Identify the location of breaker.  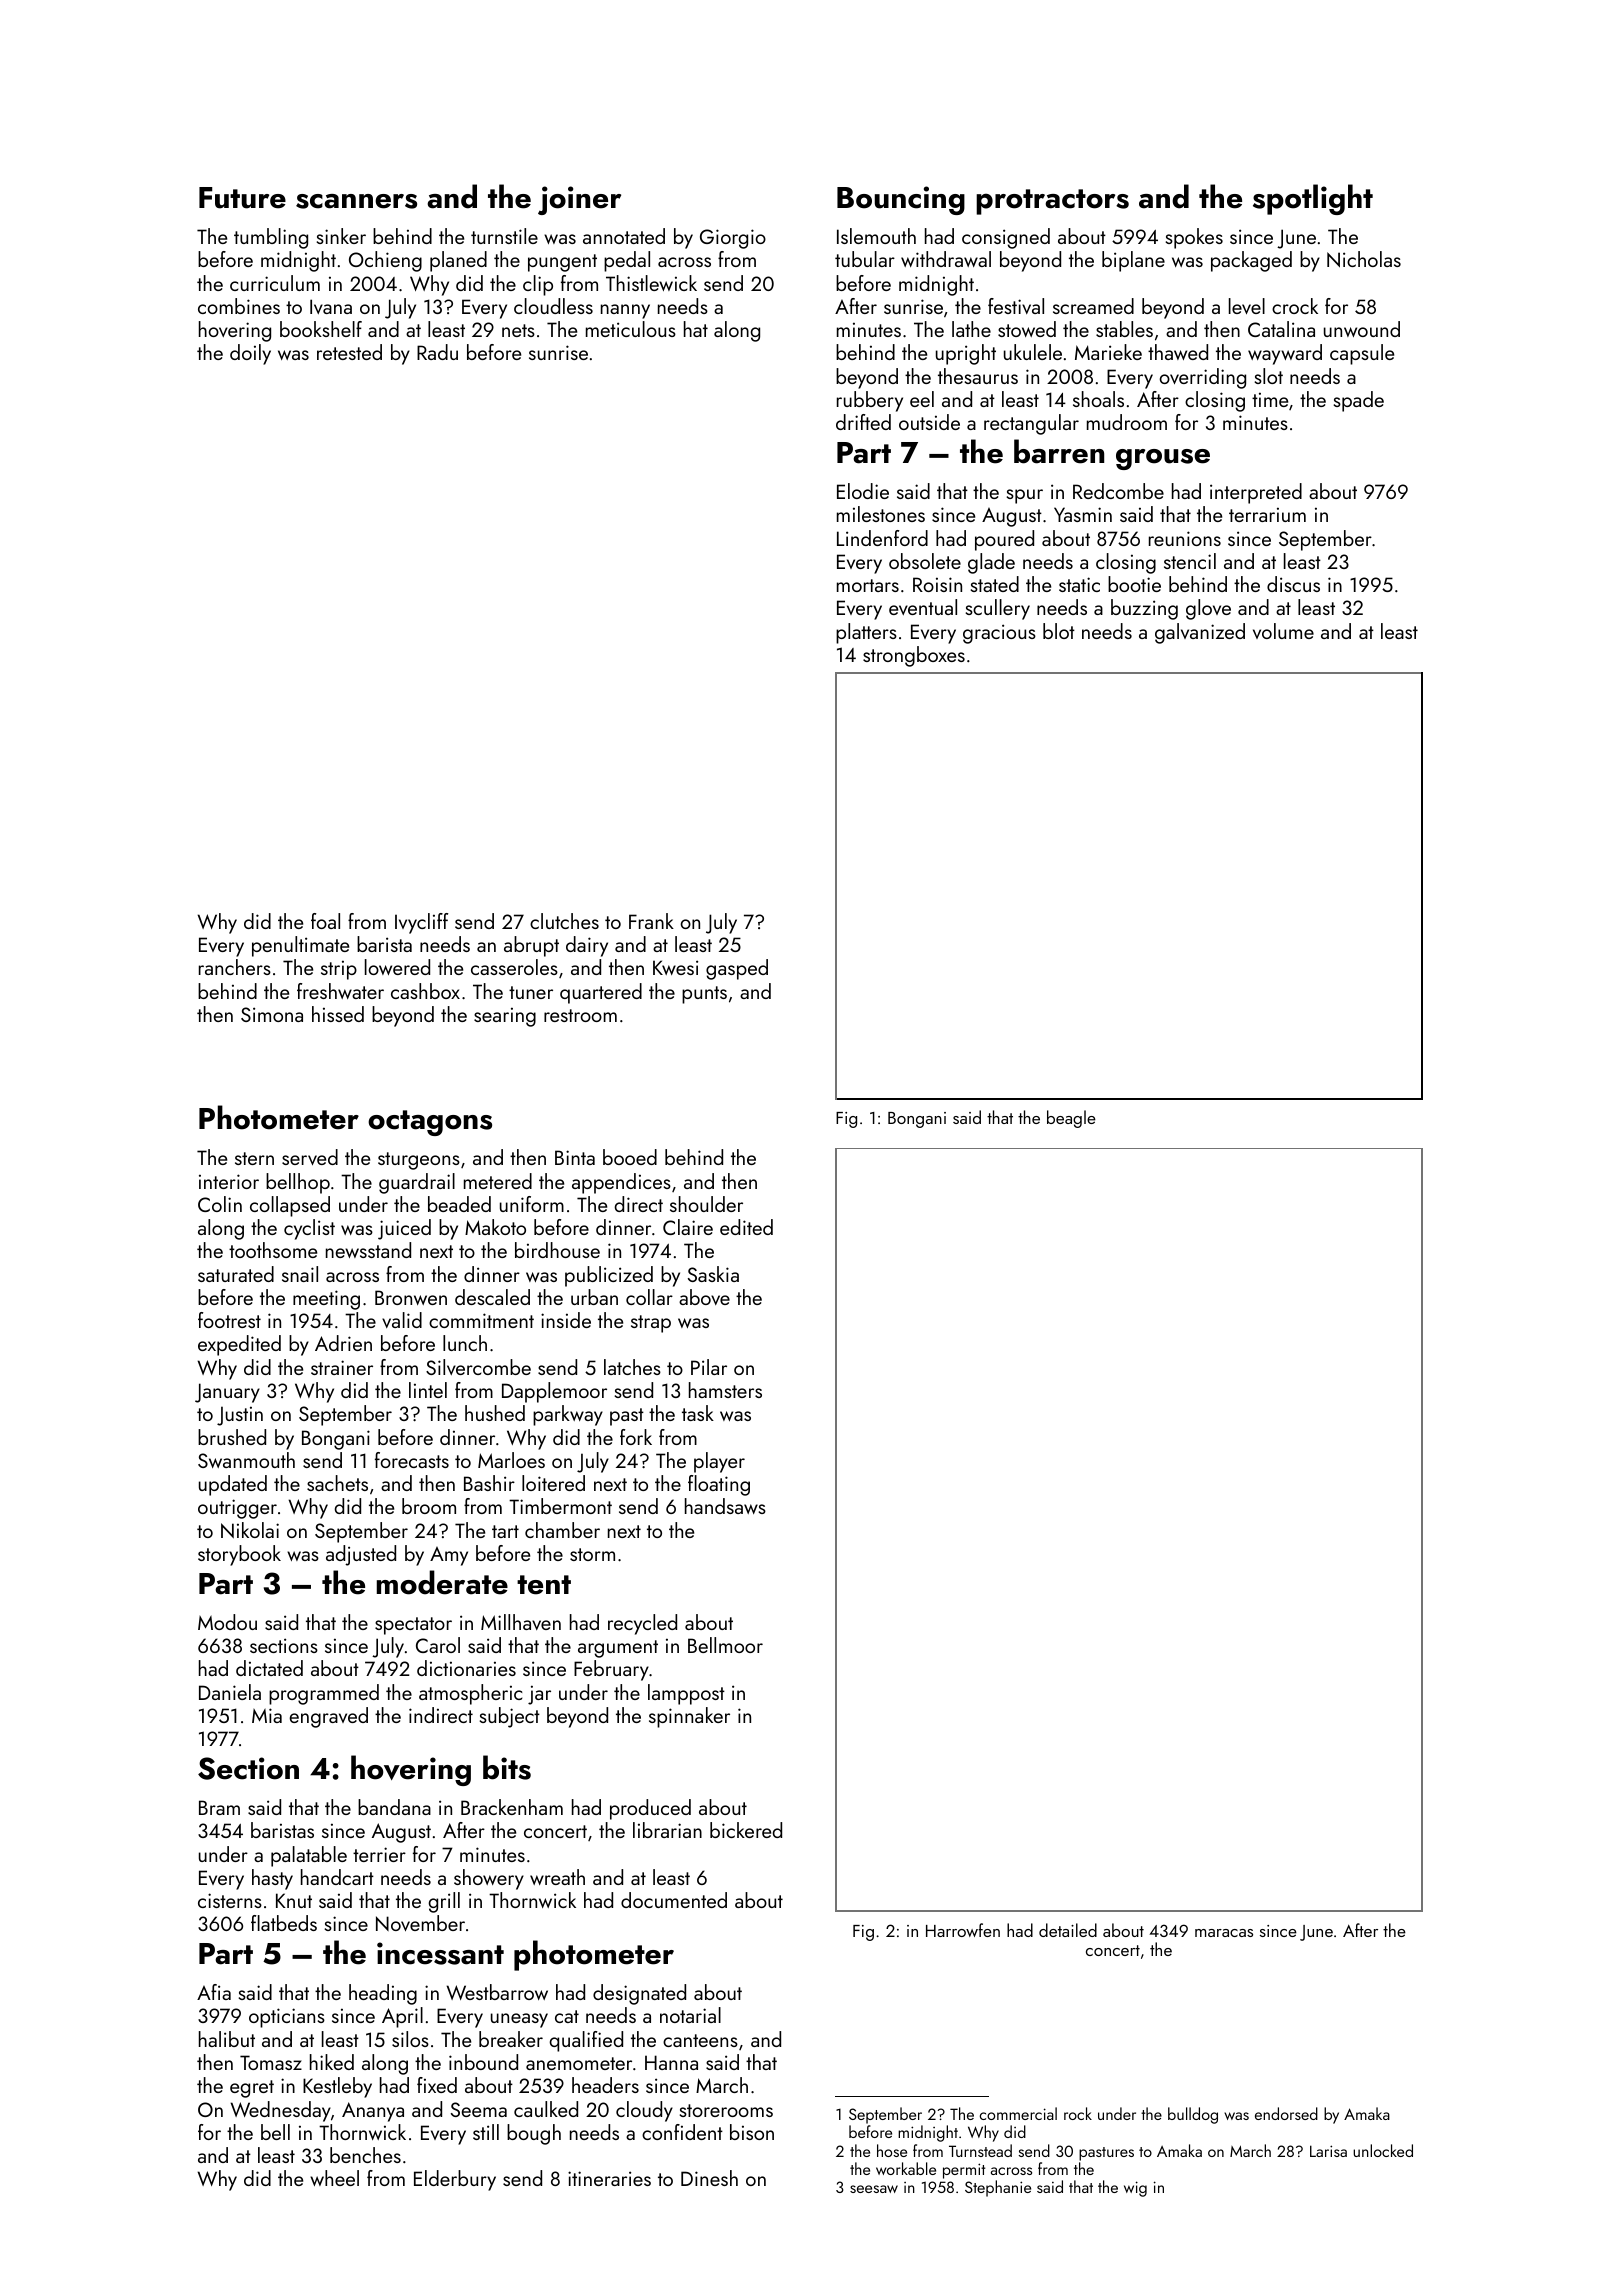
(511, 2039).
